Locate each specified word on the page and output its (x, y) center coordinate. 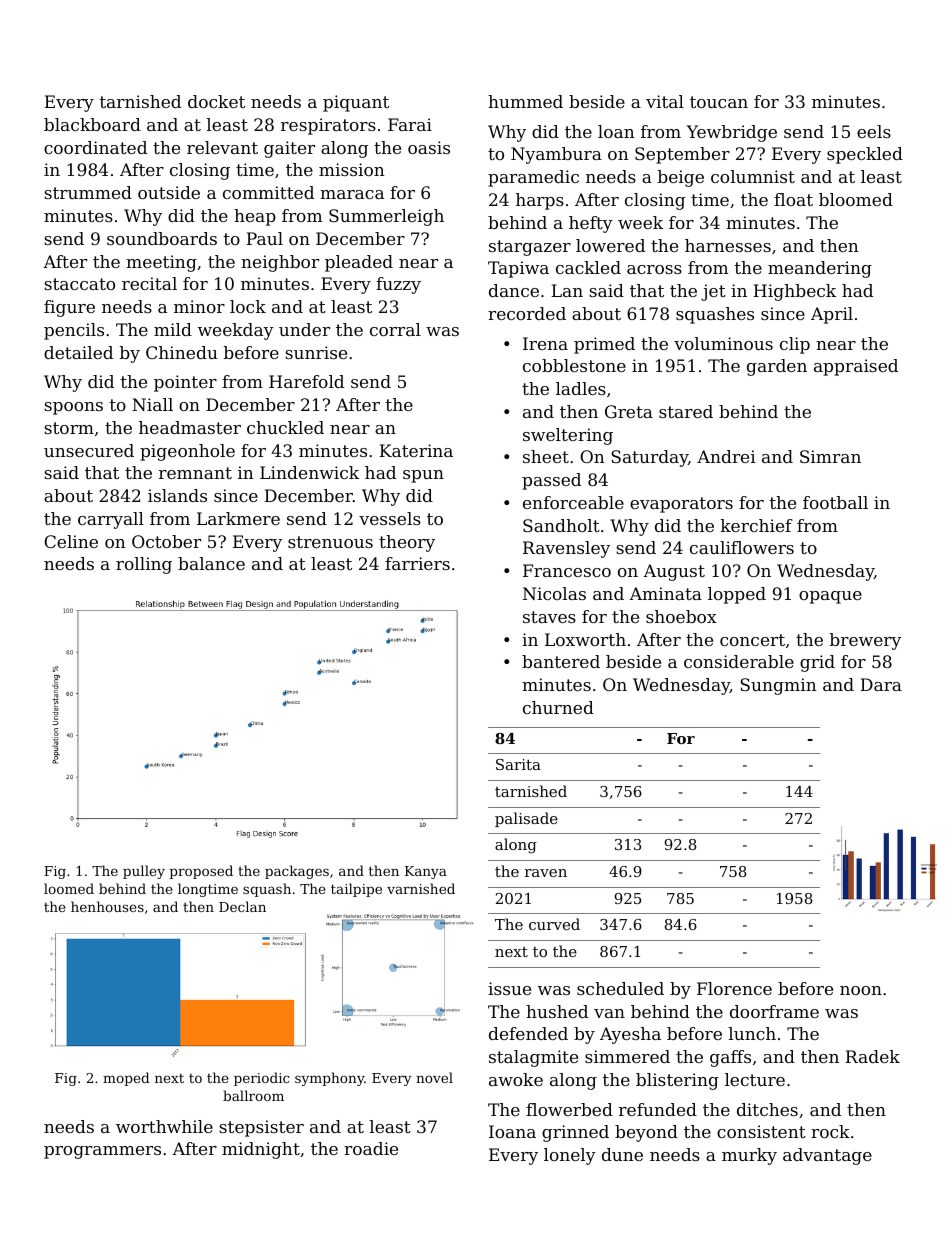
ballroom (253, 1095)
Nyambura (556, 155)
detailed (78, 352)
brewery (865, 641)
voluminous (723, 343)
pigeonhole (187, 452)
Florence (734, 988)
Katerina (416, 450)
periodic (262, 1079)
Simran (830, 456)
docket (216, 101)
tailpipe (356, 890)
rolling (144, 565)
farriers (417, 563)
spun (423, 476)
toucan (719, 102)
